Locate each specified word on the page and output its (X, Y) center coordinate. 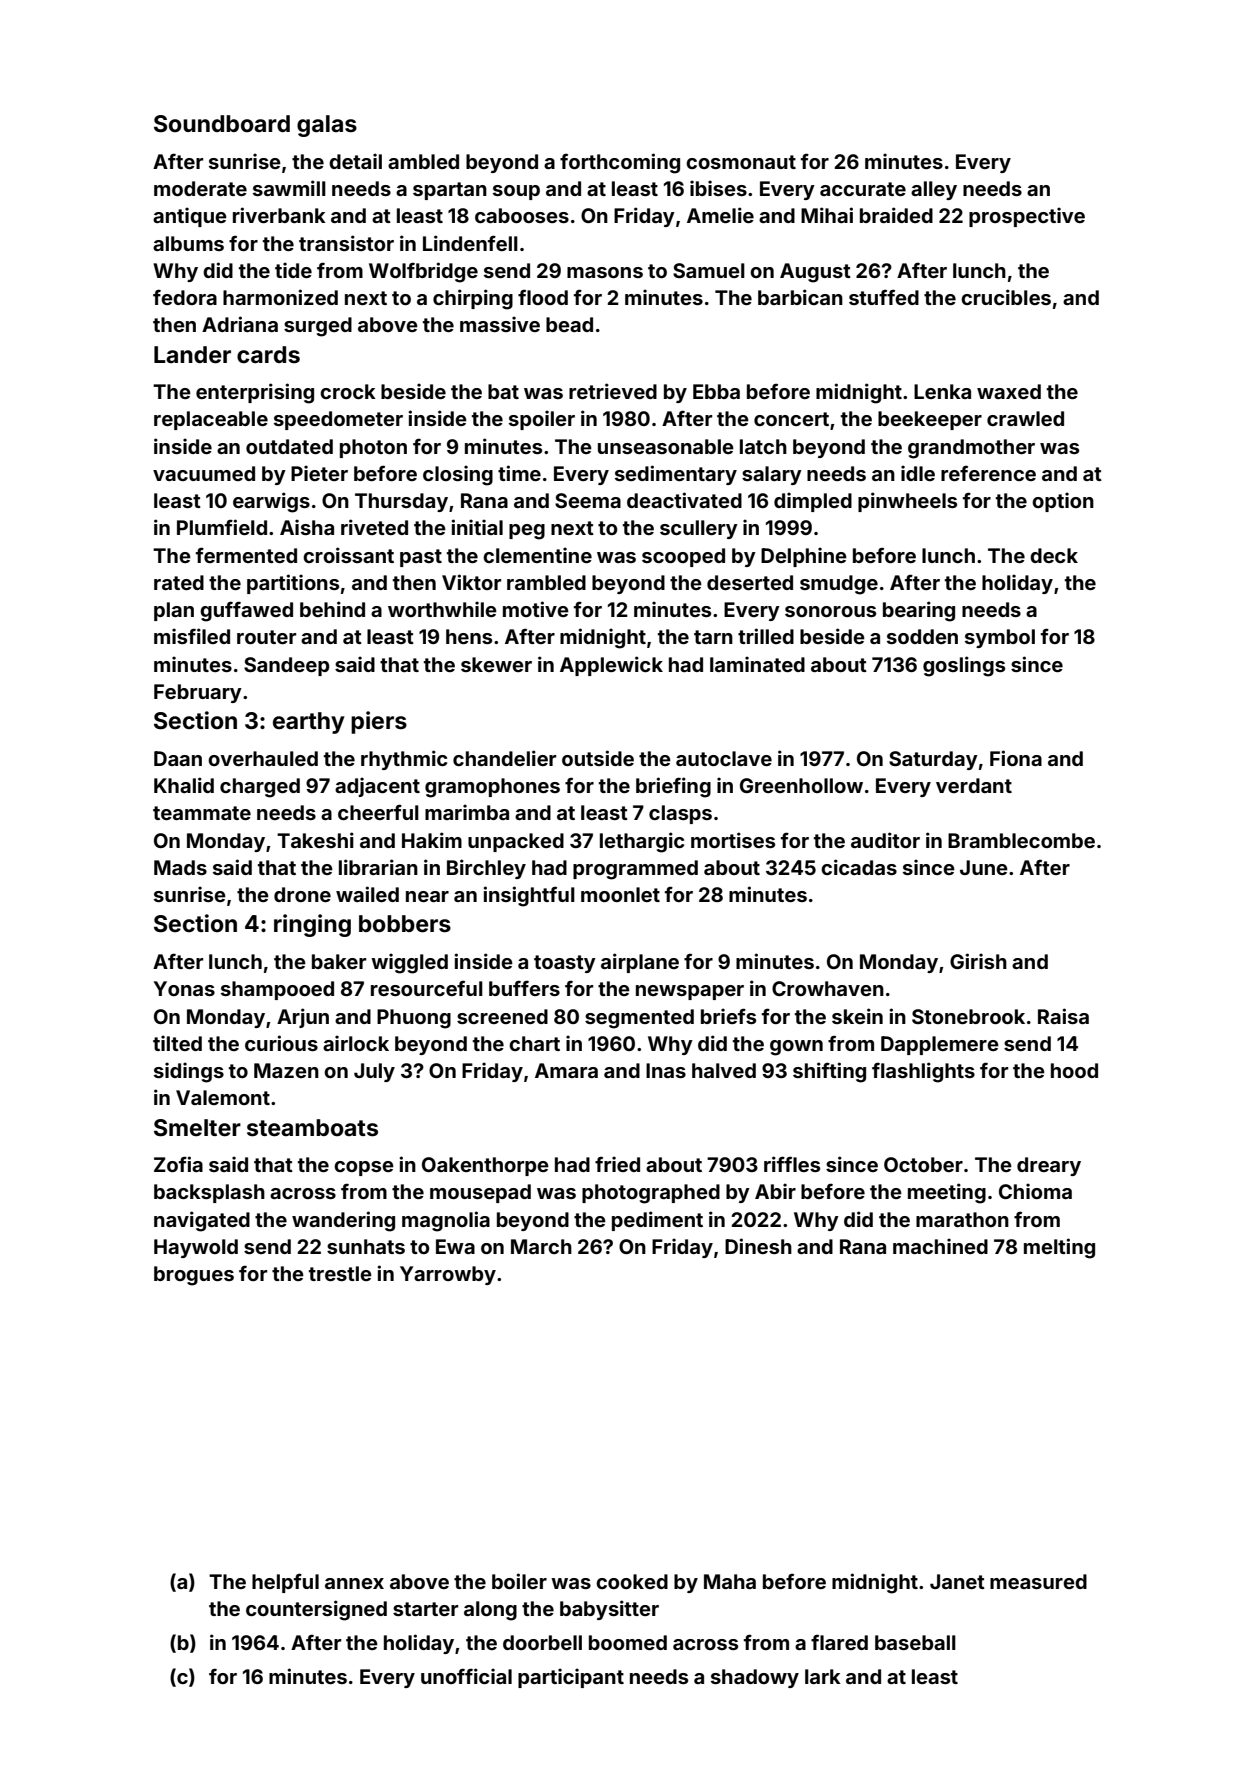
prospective (1027, 217)
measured (1038, 1581)
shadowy (755, 1678)
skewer (496, 664)
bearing (919, 611)
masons (605, 272)
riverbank (279, 215)
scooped (683, 557)
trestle (340, 1273)
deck (1054, 555)
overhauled (263, 758)
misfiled (192, 636)
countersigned (316, 1610)
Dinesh (758, 1246)
